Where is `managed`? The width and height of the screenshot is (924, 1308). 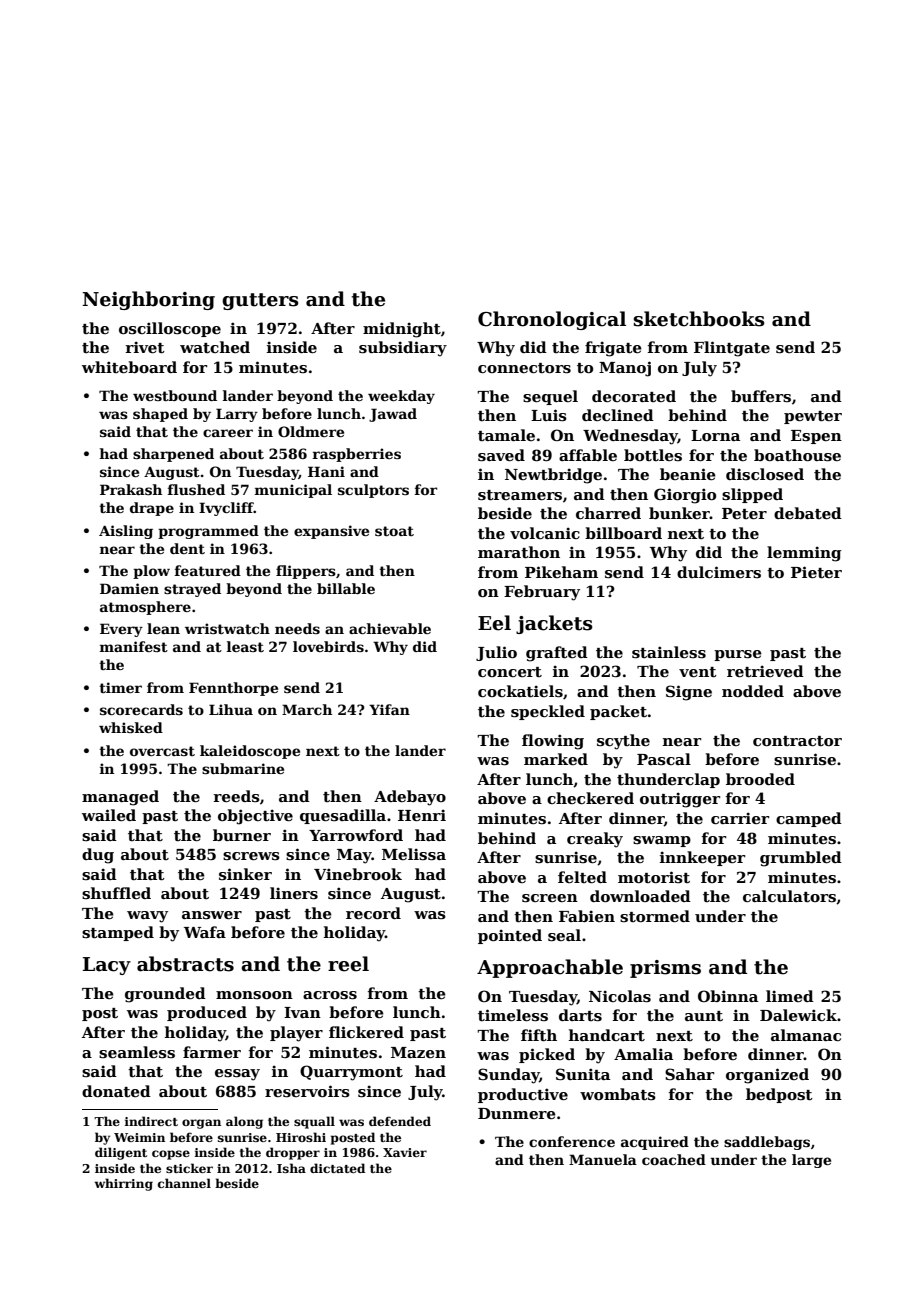 managed is located at coordinates (120, 798).
